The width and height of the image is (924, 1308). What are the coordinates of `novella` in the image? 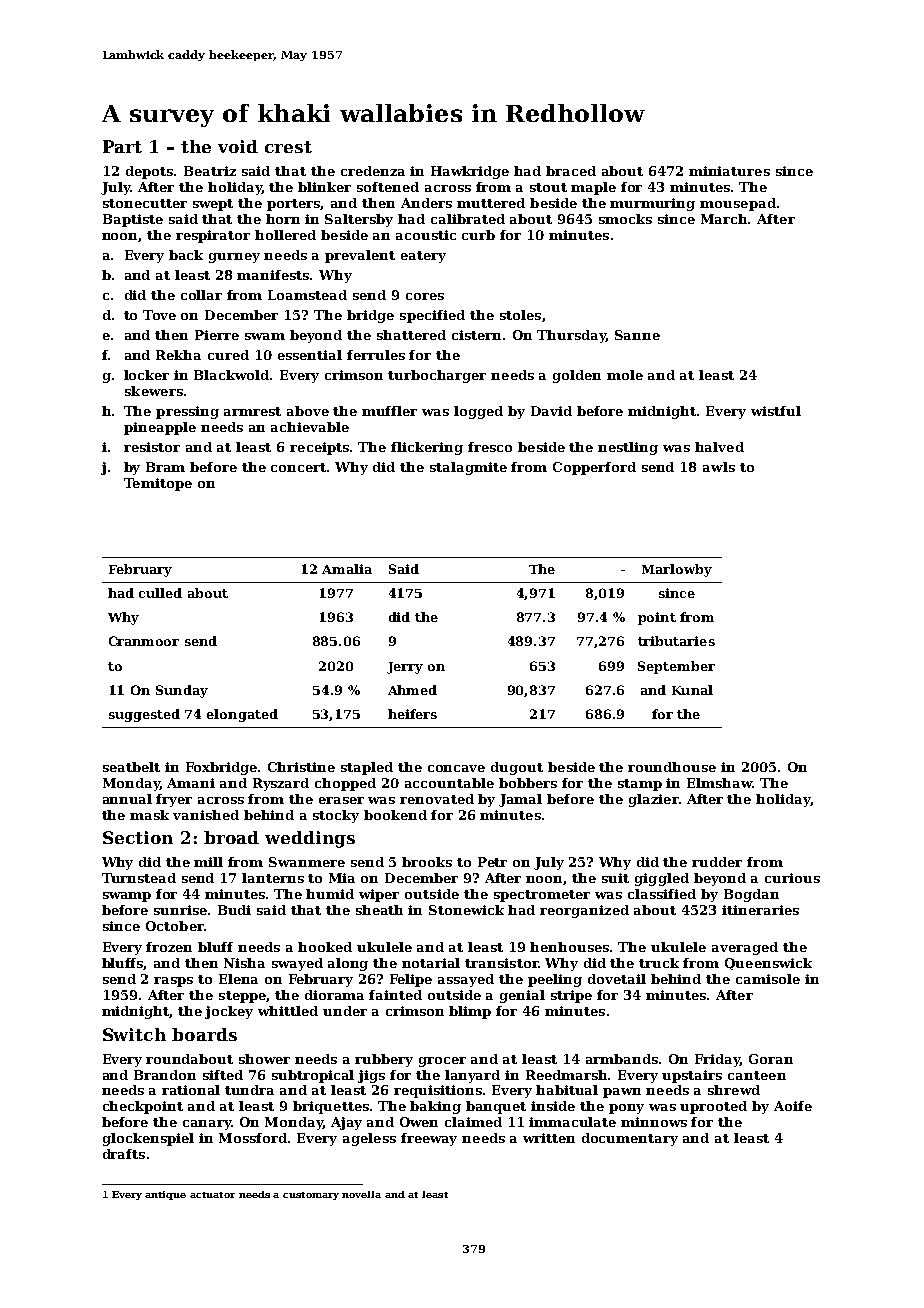 It's located at (361, 1194).
